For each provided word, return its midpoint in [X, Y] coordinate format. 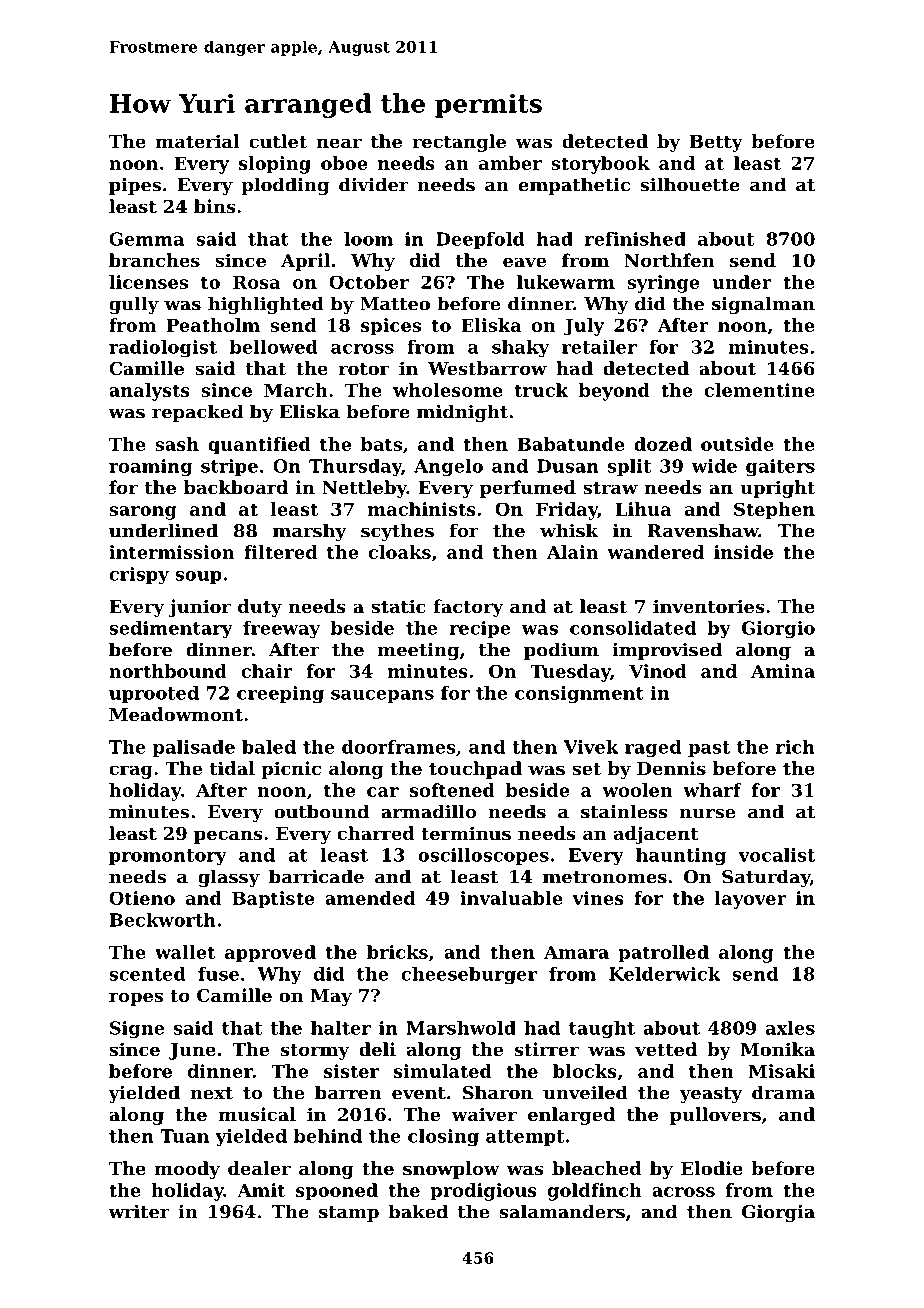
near [339, 143]
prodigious [484, 1192]
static [398, 606]
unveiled [585, 1092]
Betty [716, 143]
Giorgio [778, 630]
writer [139, 1212]
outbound [321, 811]
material [198, 141]
